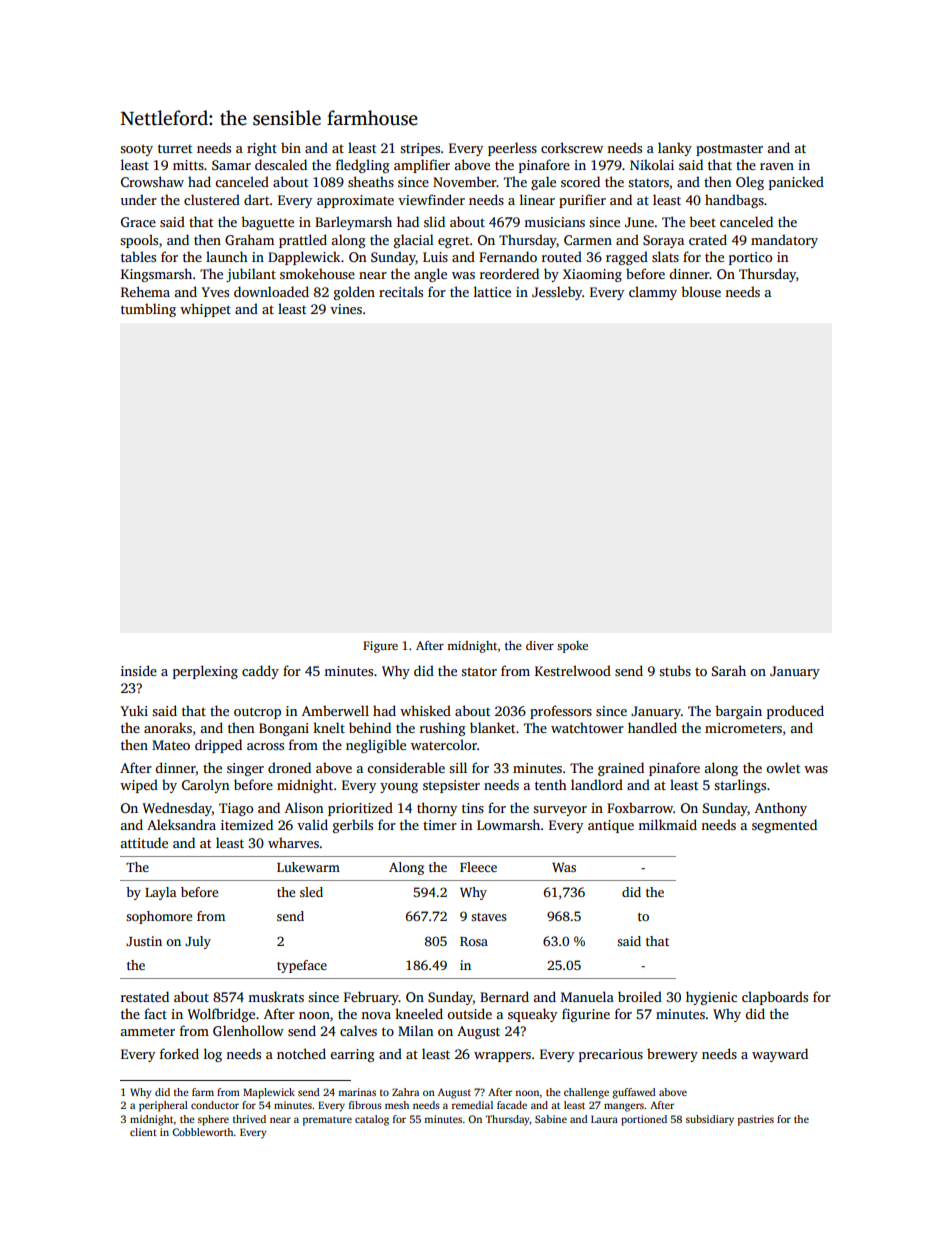 This page has width=952, height=1233. Describe the element at coordinates (540, 645) in the page. I see `diver` at that location.
